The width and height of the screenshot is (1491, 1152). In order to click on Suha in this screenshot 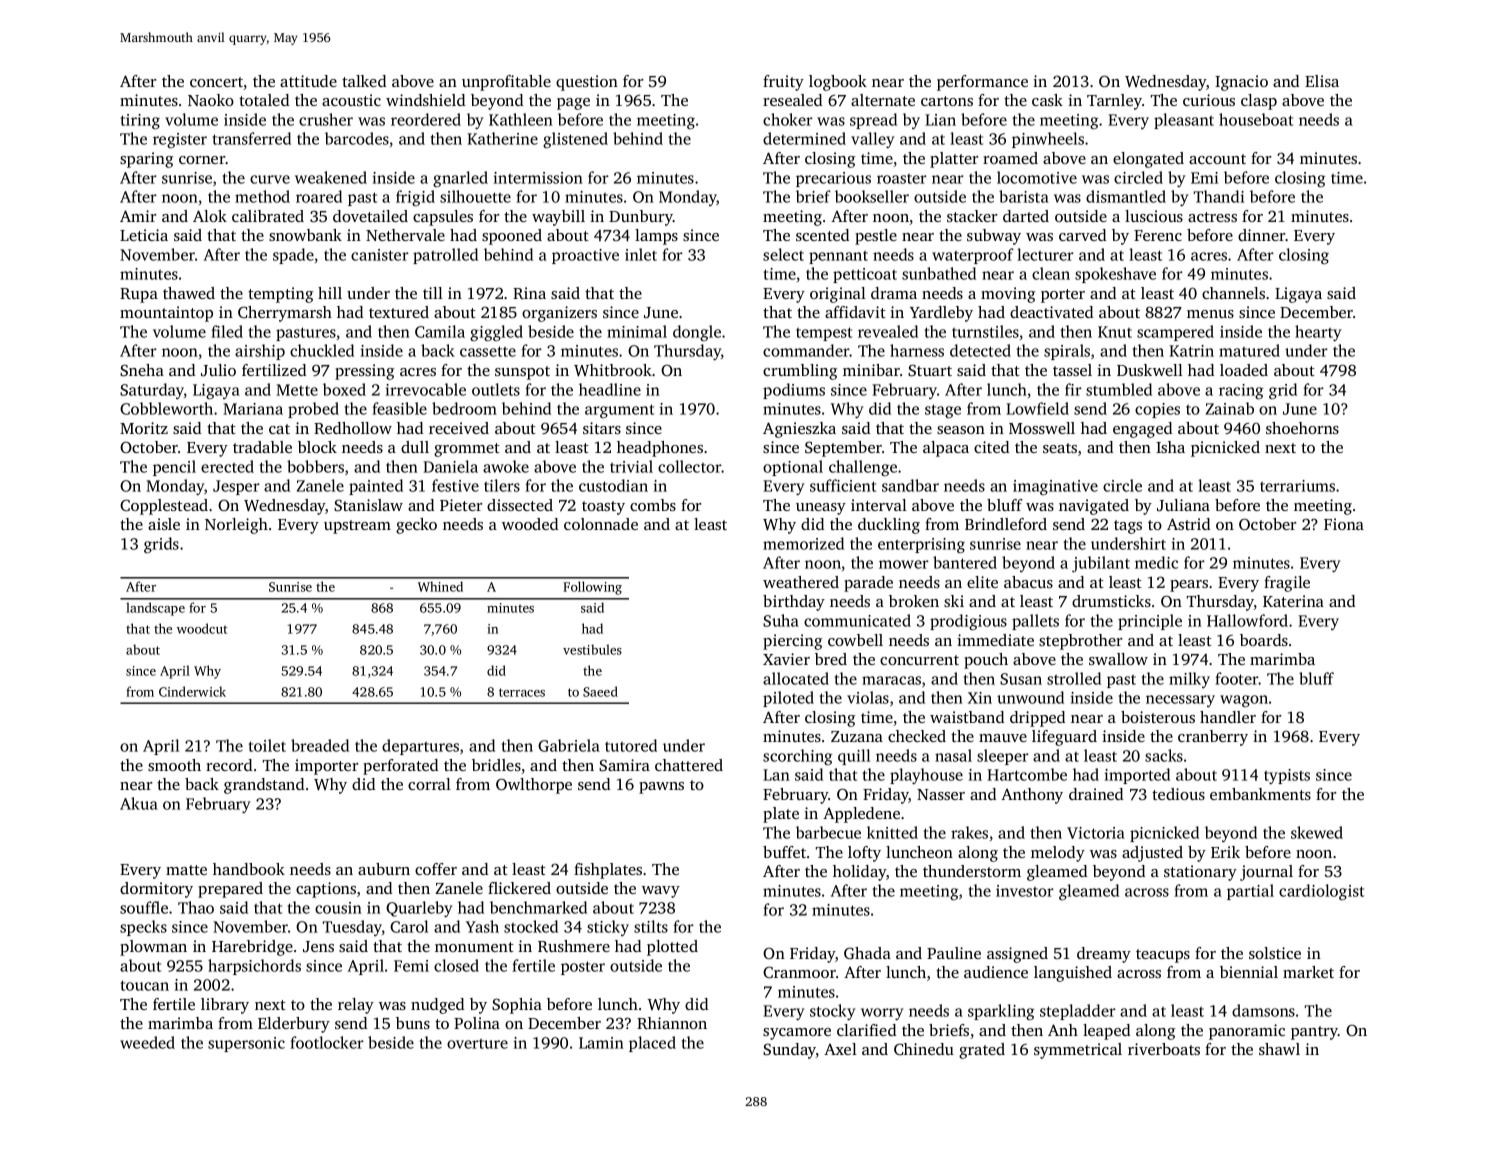, I will do `click(781, 620)`.
